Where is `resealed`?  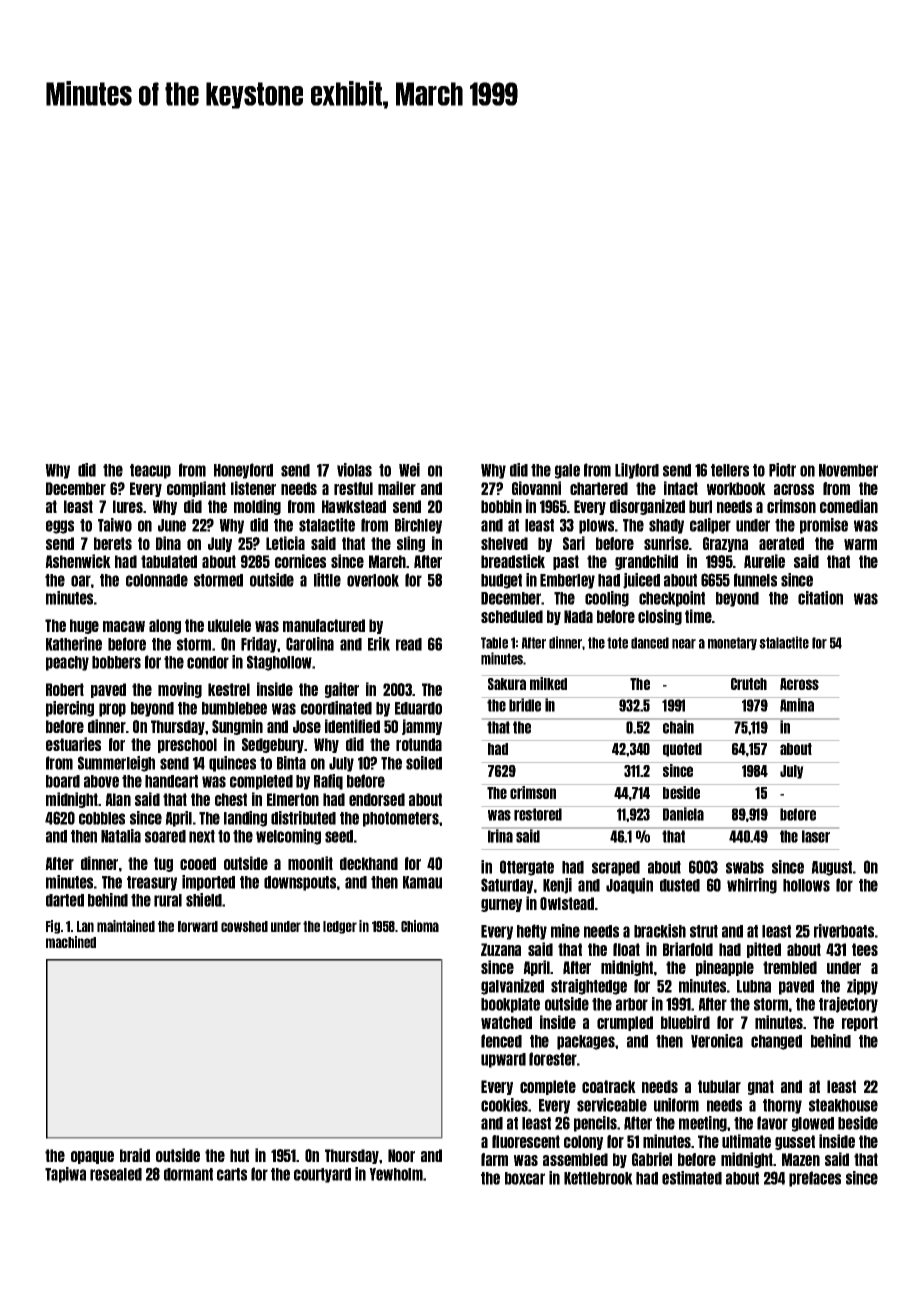
resealed is located at coordinates (116, 1174).
